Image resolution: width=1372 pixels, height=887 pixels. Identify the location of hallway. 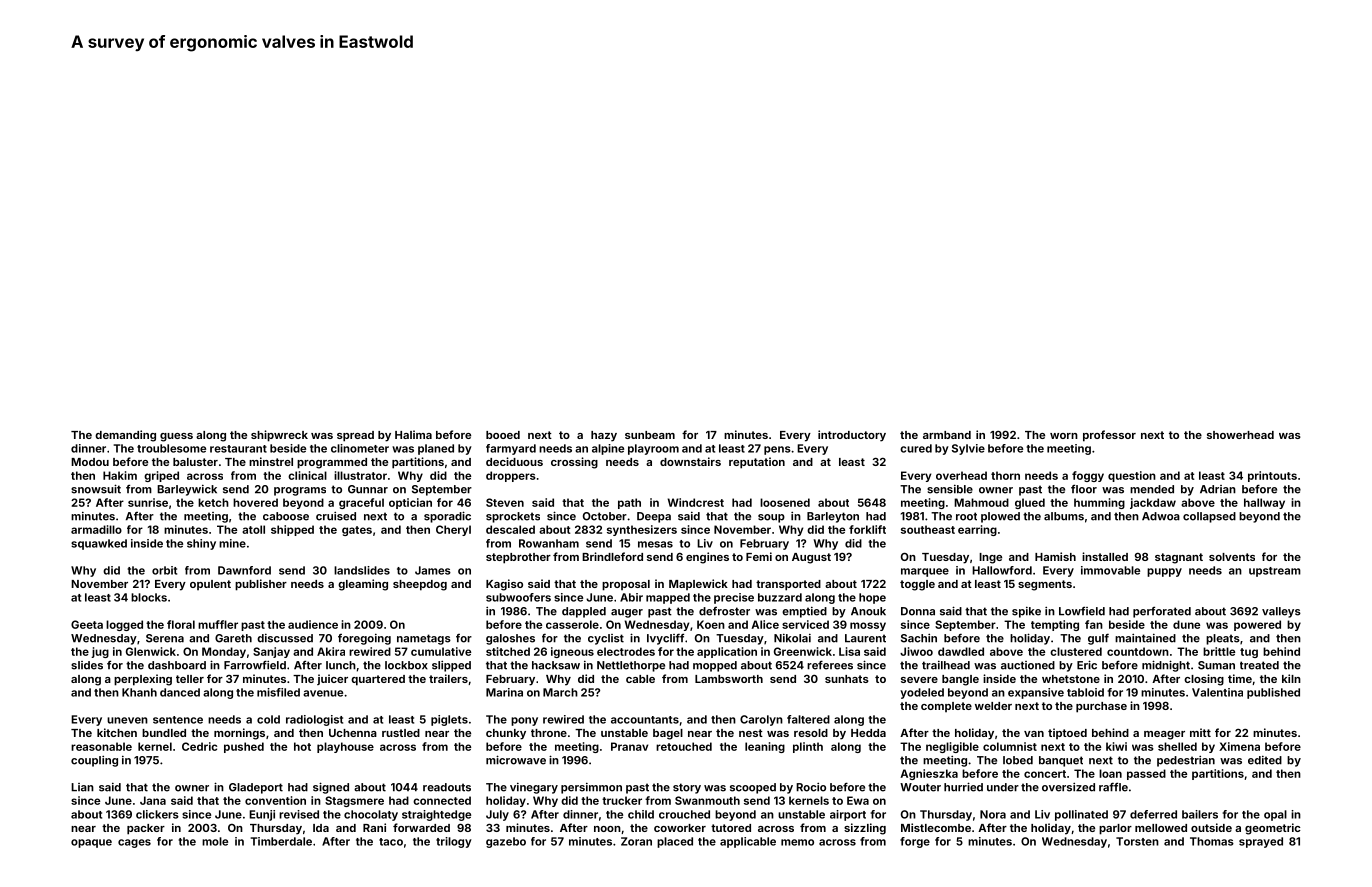
(1264, 503).
